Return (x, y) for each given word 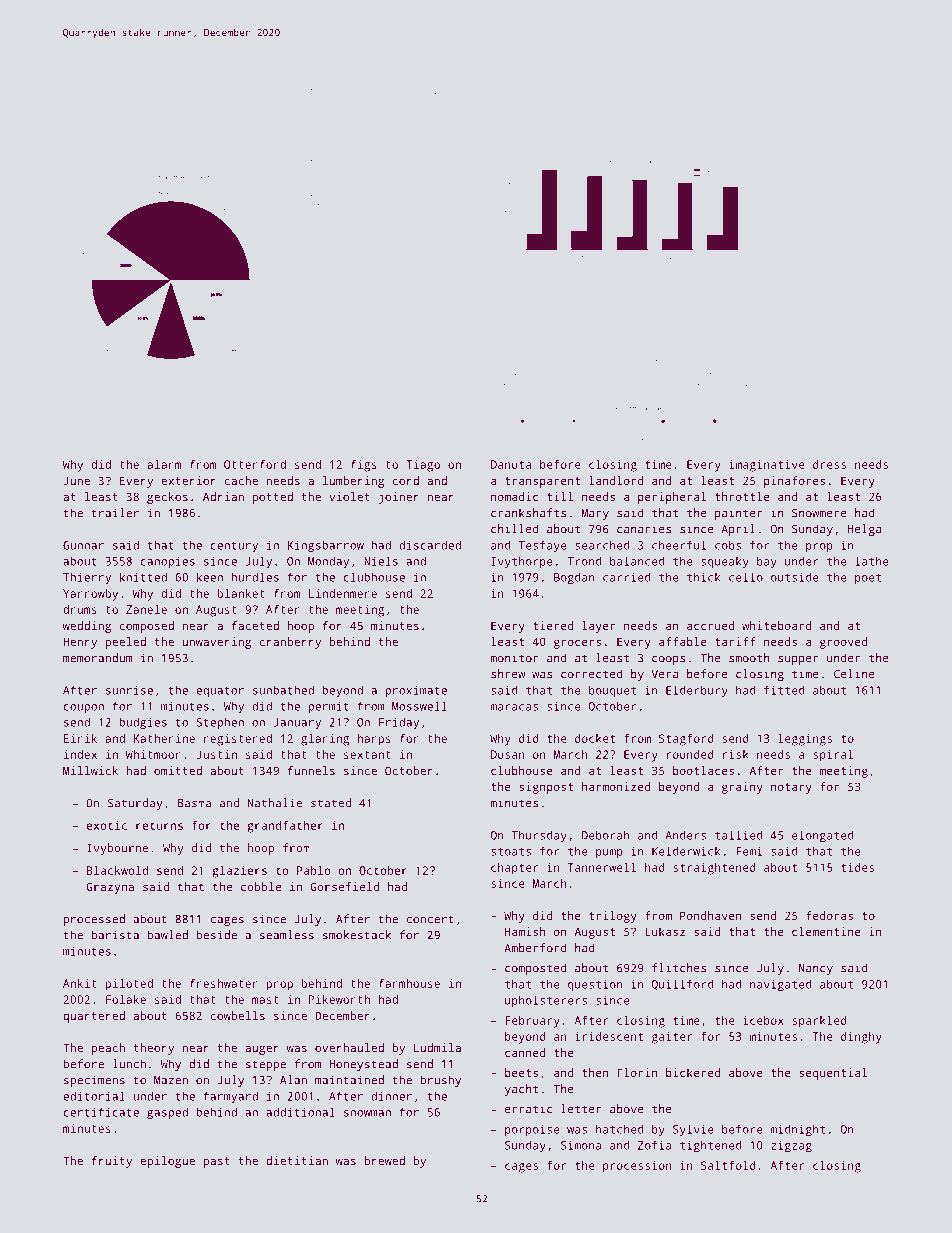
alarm (164, 464)
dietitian (297, 1160)
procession (637, 1167)
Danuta (511, 464)
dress (829, 464)
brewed (384, 1160)
